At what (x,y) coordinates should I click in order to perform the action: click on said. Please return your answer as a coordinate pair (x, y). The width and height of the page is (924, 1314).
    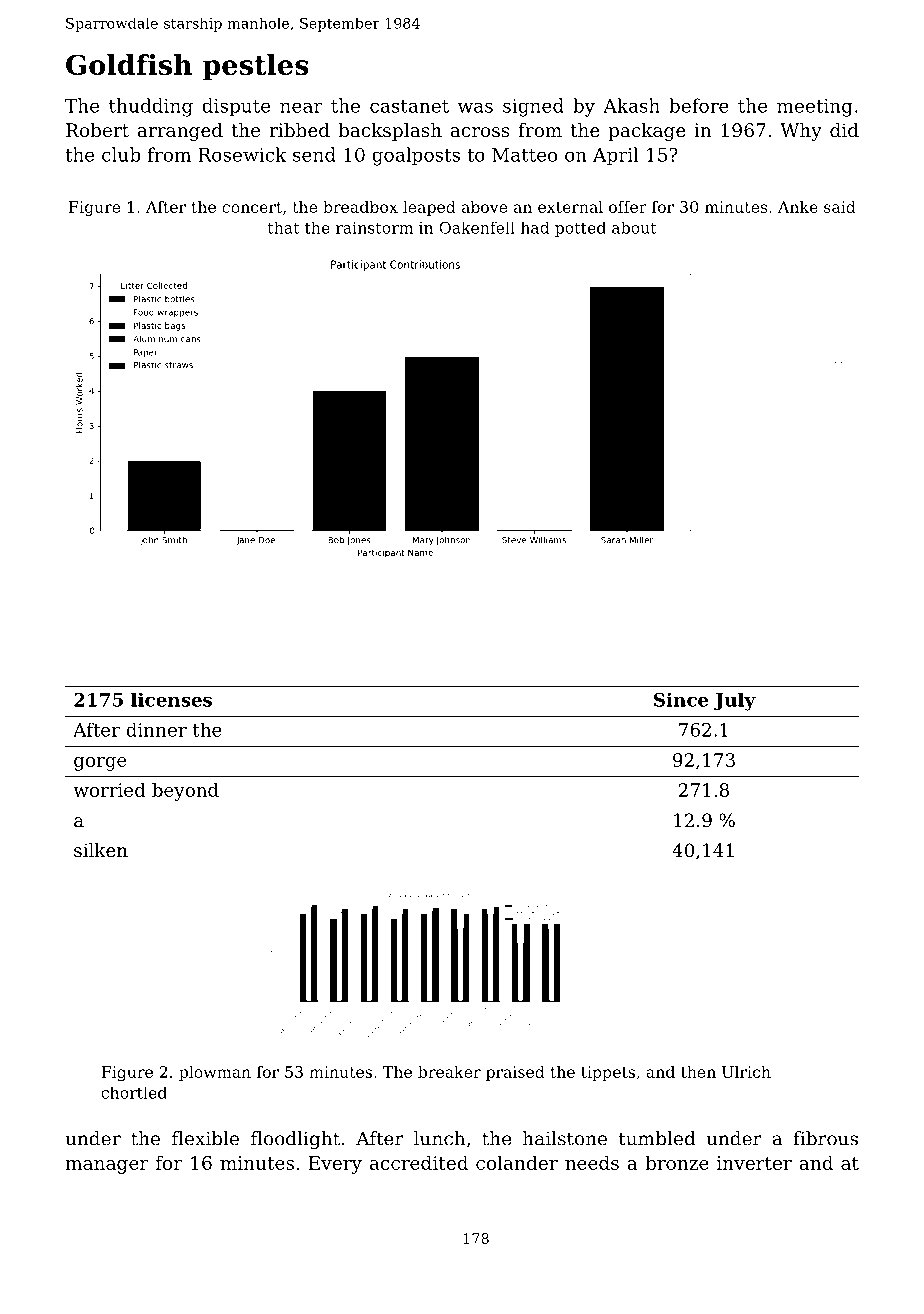
    Looking at the image, I should click on (840, 207).
